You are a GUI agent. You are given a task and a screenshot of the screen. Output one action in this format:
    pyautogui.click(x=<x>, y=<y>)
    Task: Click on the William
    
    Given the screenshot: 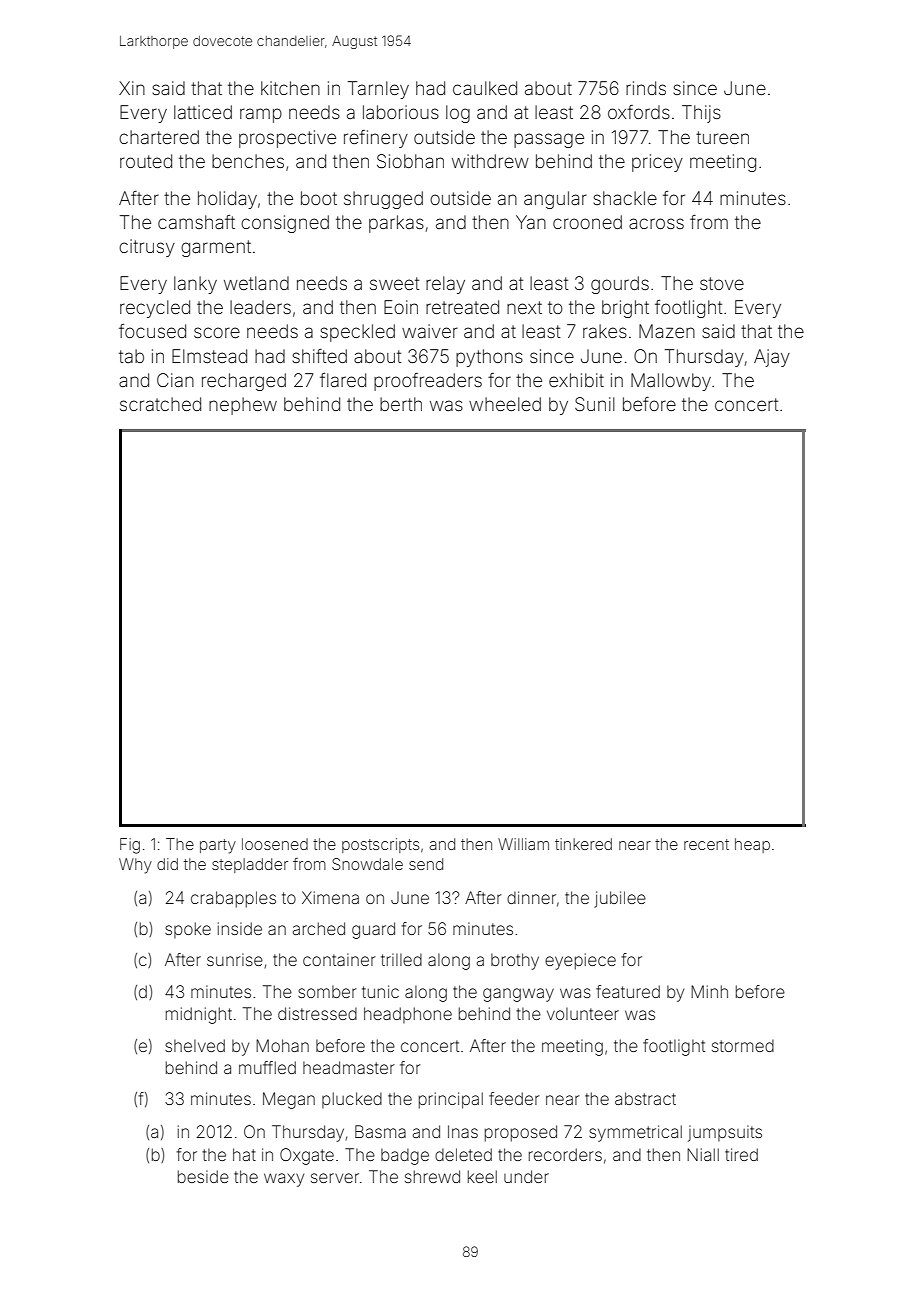 What is the action you would take?
    pyautogui.click(x=523, y=844)
